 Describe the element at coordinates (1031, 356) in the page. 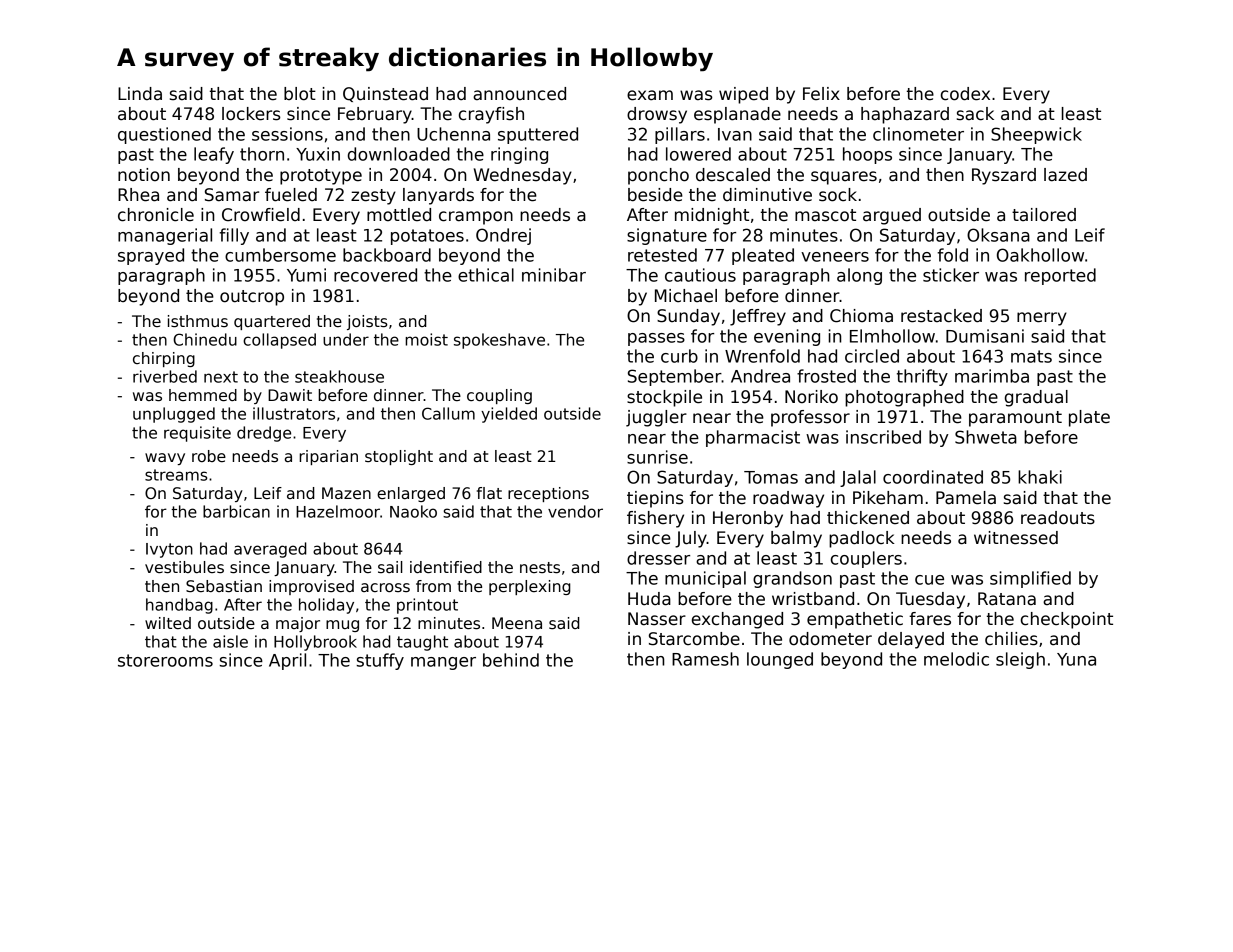

I see `mats` at that location.
